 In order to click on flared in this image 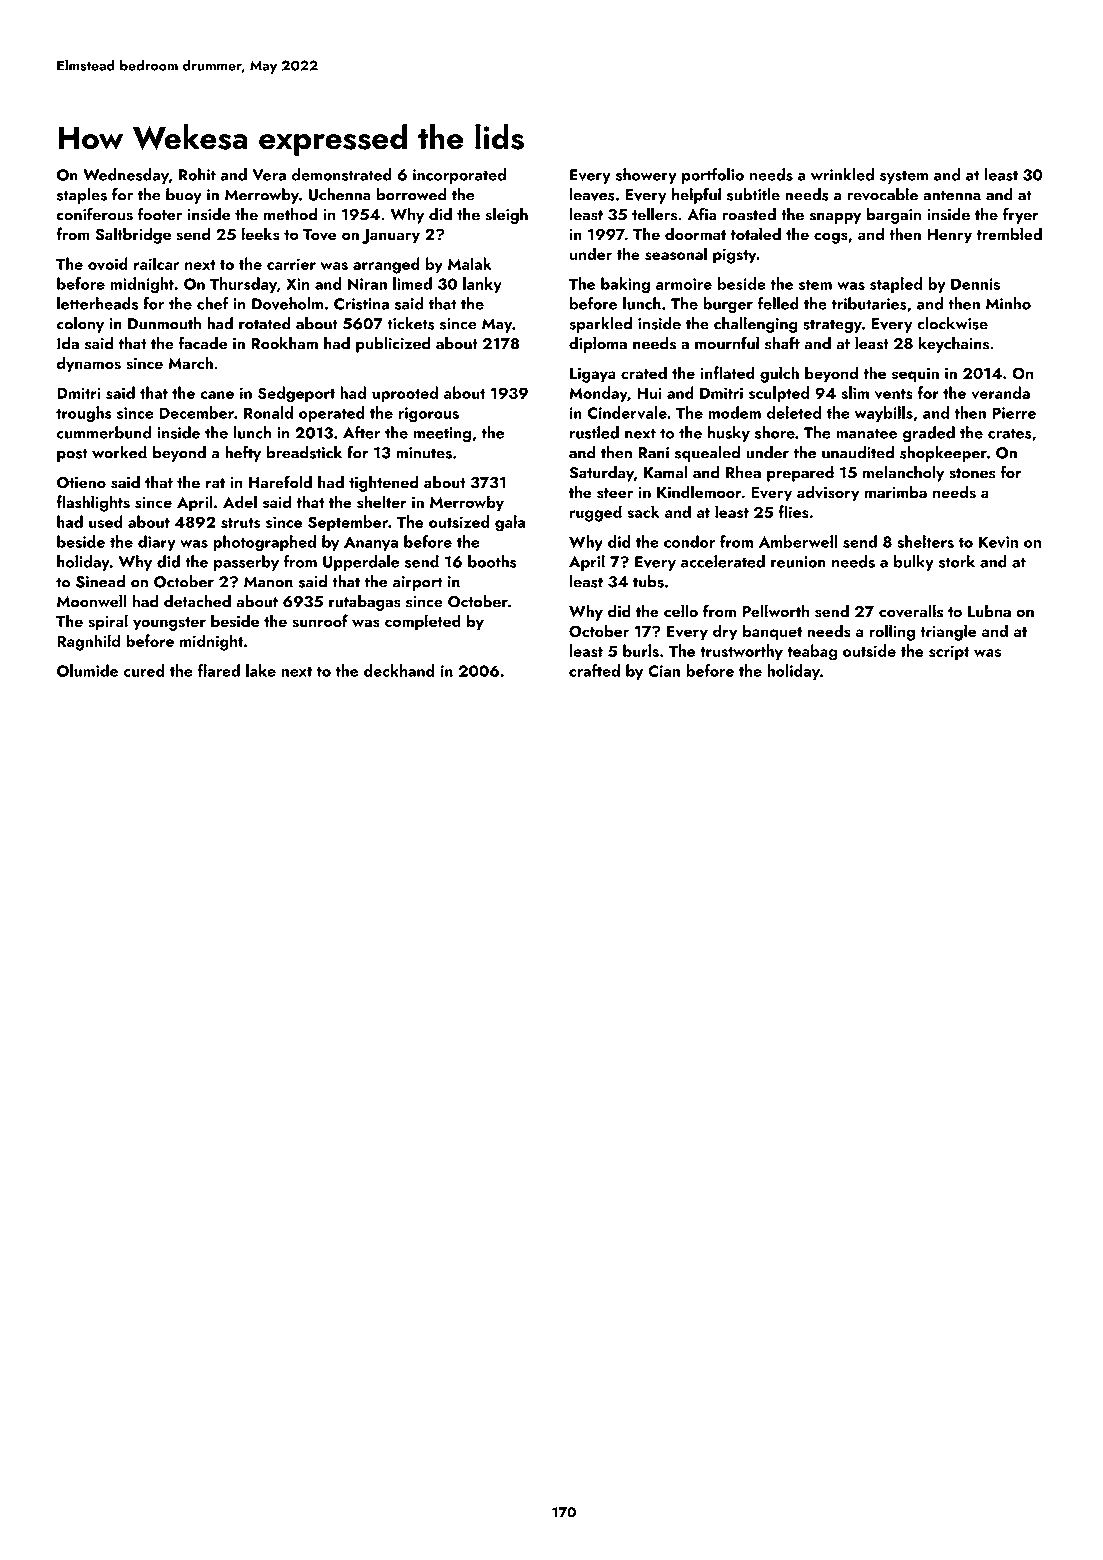, I will do `click(219, 670)`.
